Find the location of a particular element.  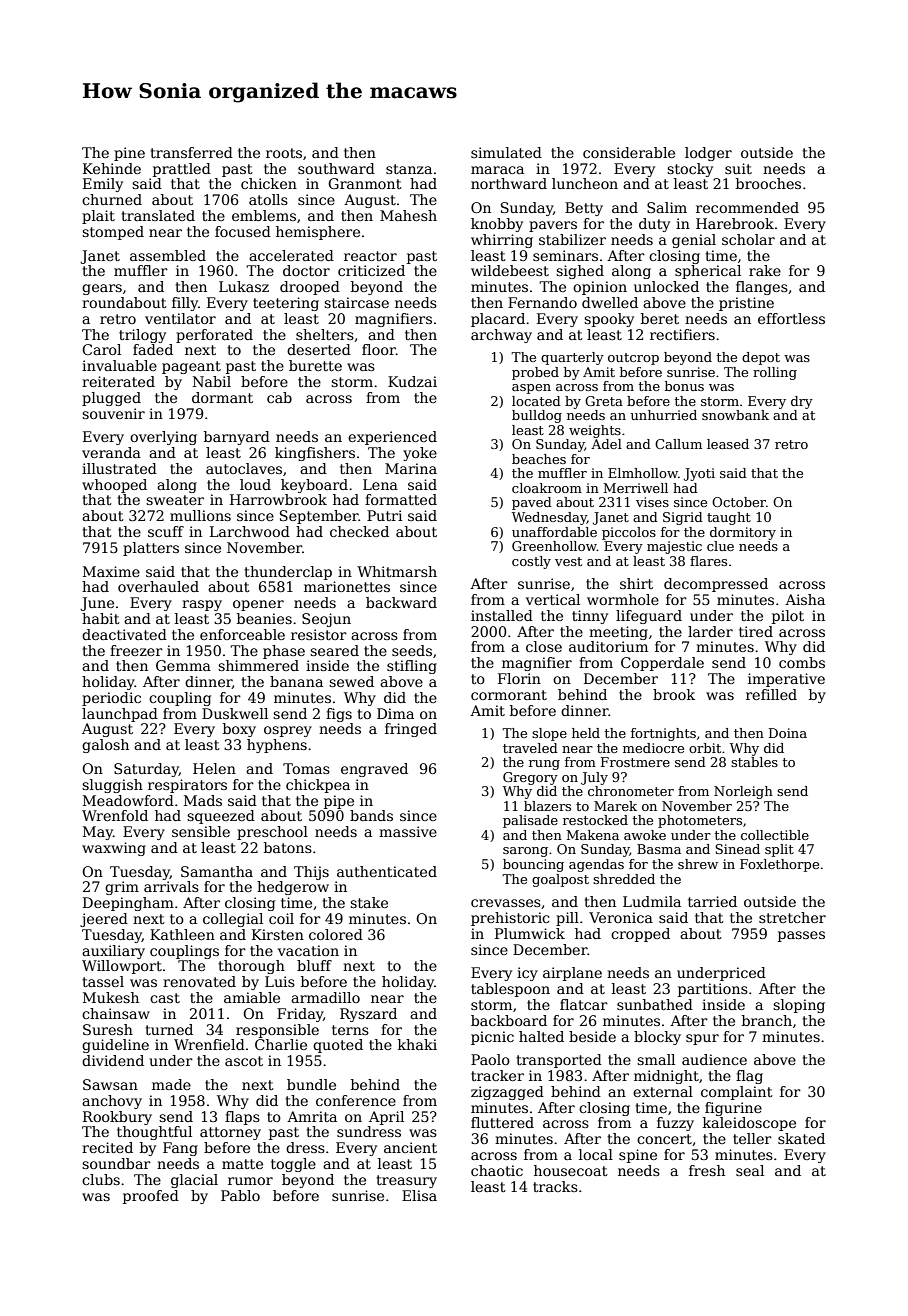

sloping is located at coordinates (799, 1006).
